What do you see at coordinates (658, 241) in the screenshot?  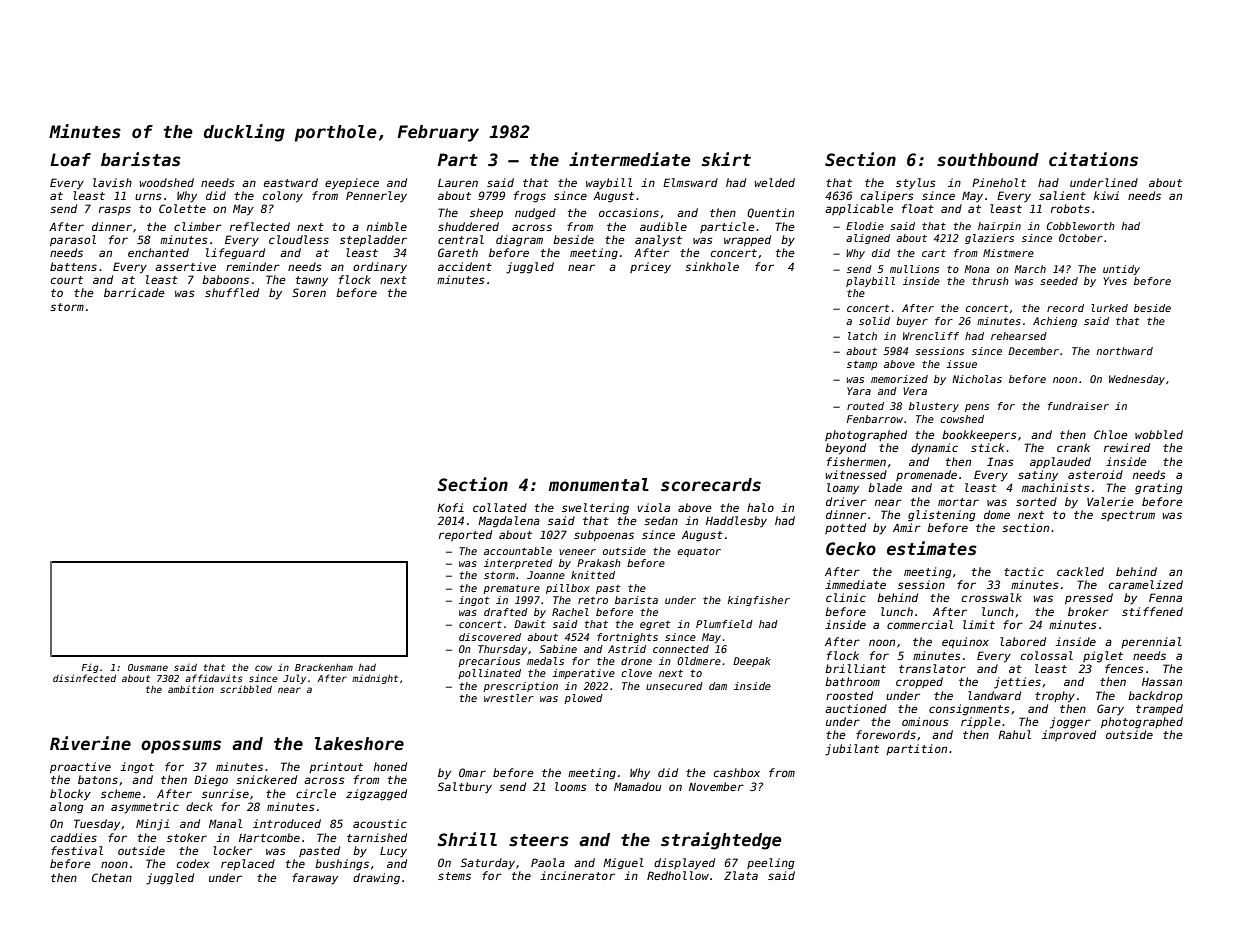 I see `analyst` at bounding box center [658, 241].
